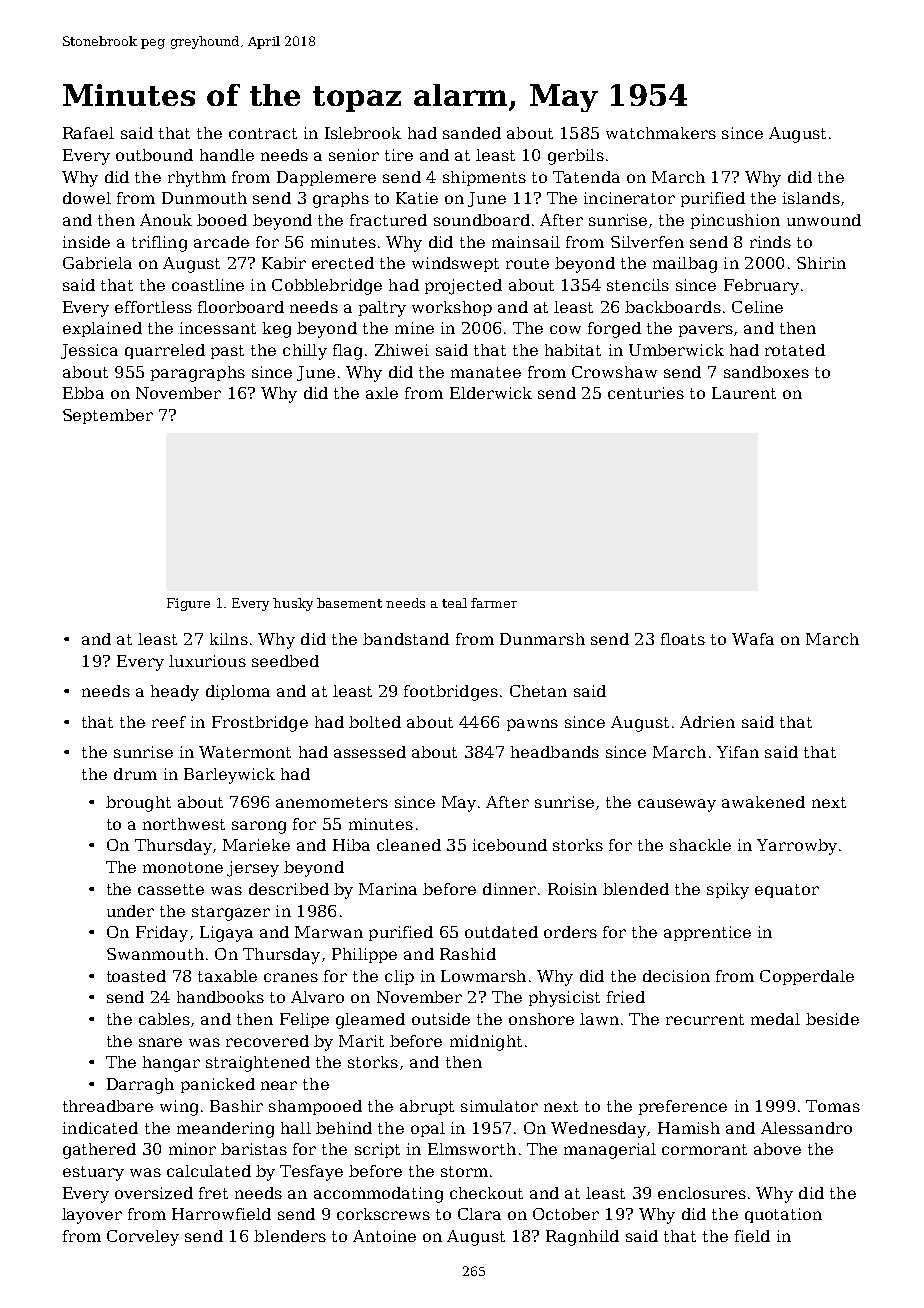 This screenshot has height=1308, width=924. Describe the element at coordinates (293, 604) in the screenshot. I see `husky` at that location.
